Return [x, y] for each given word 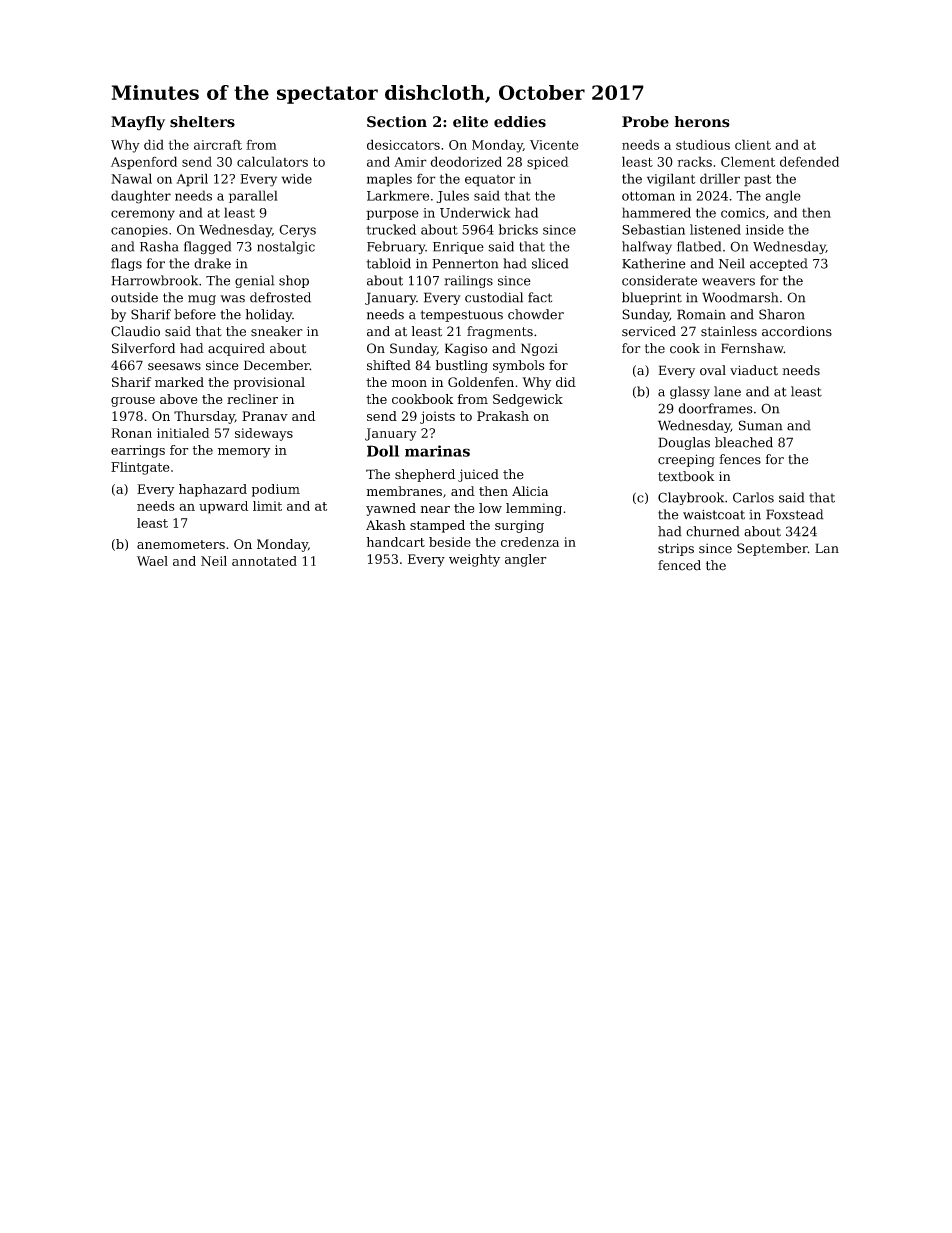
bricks [518, 229]
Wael [152, 561]
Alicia [530, 491]
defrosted [280, 297]
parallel [253, 196]
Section [397, 122]
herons [702, 122]
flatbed [699, 246]
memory [244, 453]
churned [713, 531]
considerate [659, 280]
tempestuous [461, 316]
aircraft [218, 145]
